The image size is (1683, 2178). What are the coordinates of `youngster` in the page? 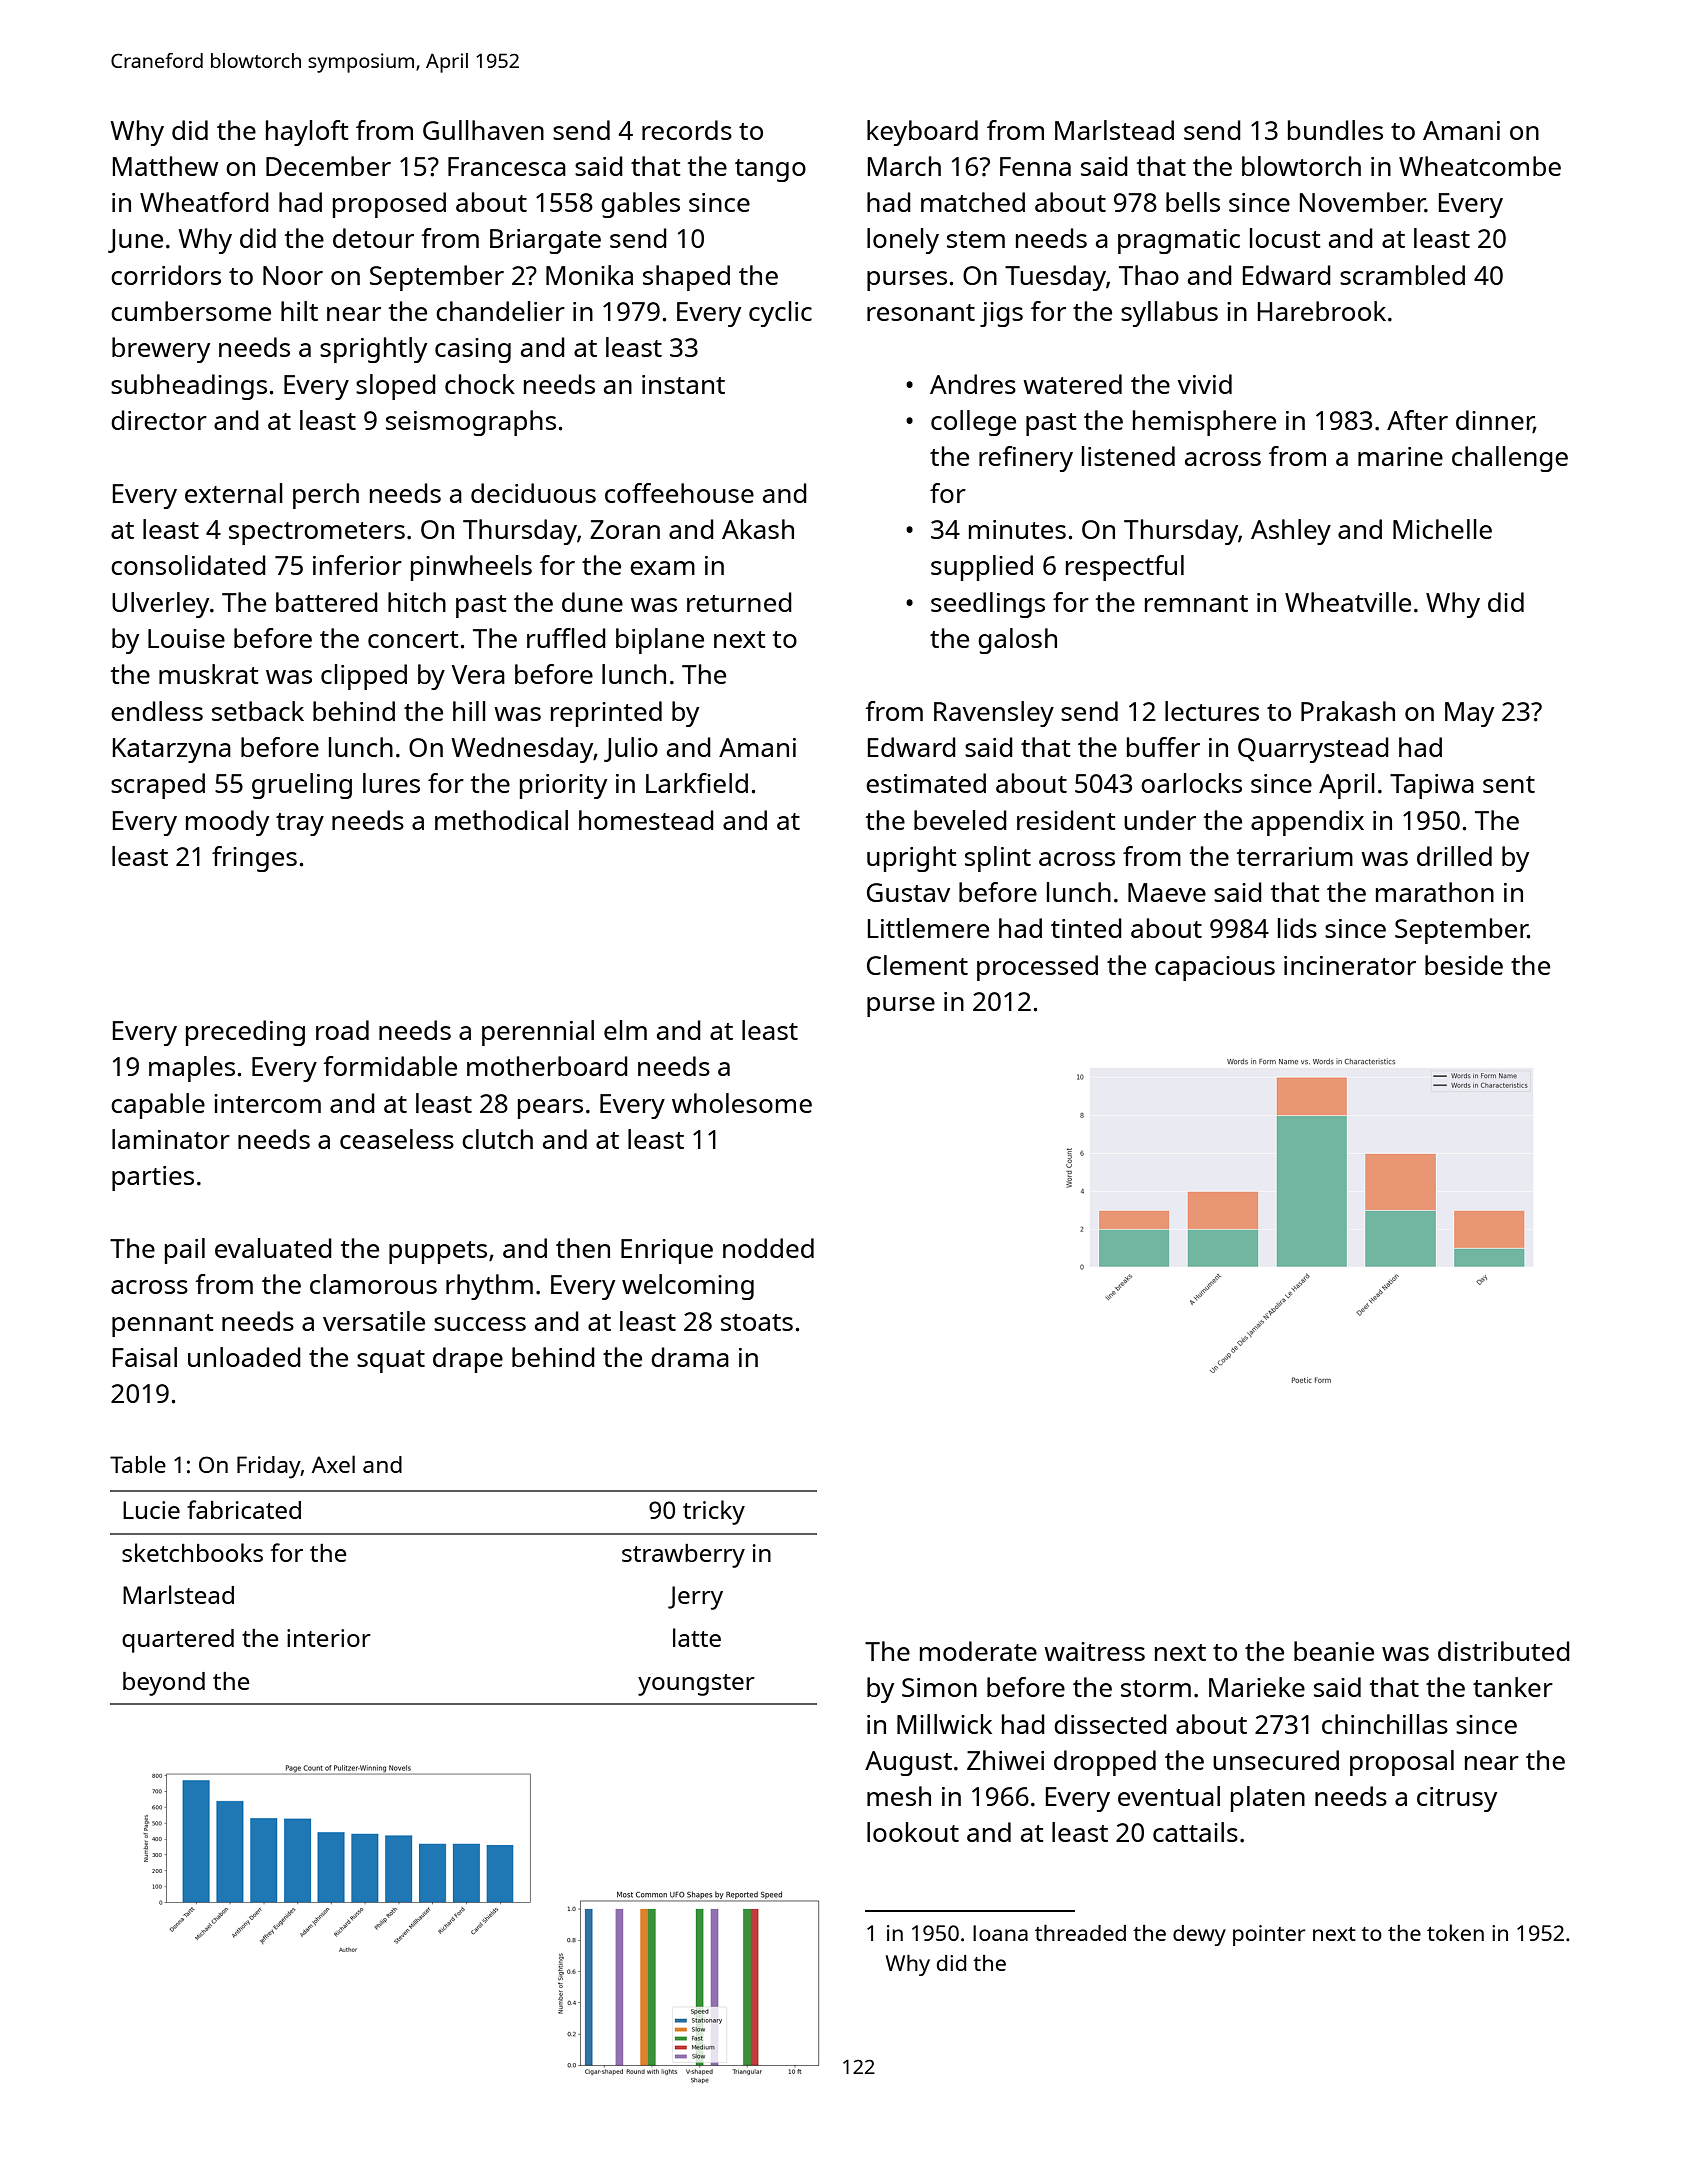 It's located at (696, 1685).
